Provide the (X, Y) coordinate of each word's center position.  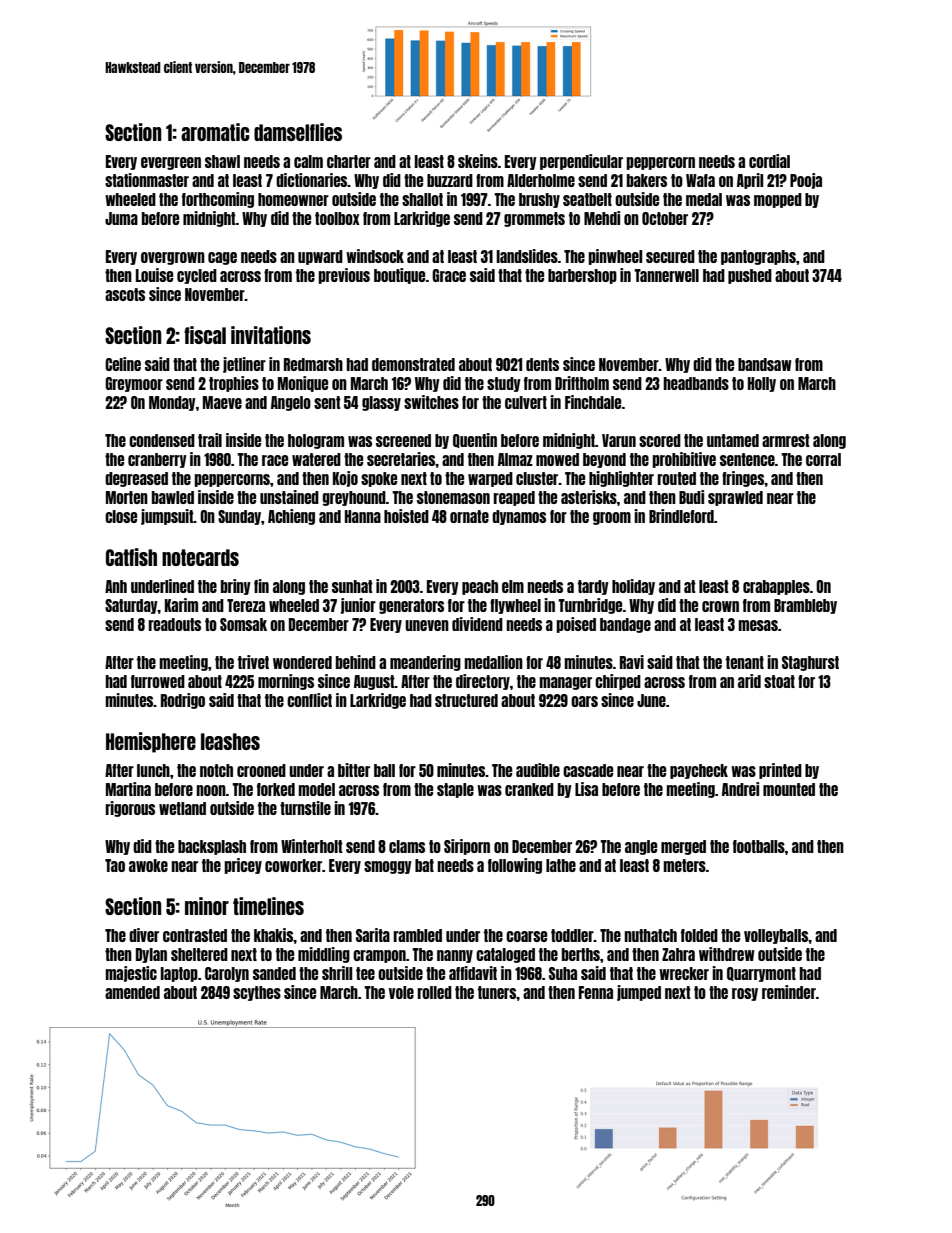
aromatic (215, 132)
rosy (745, 994)
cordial (769, 161)
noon (211, 790)
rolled (434, 992)
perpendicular (581, 162)
